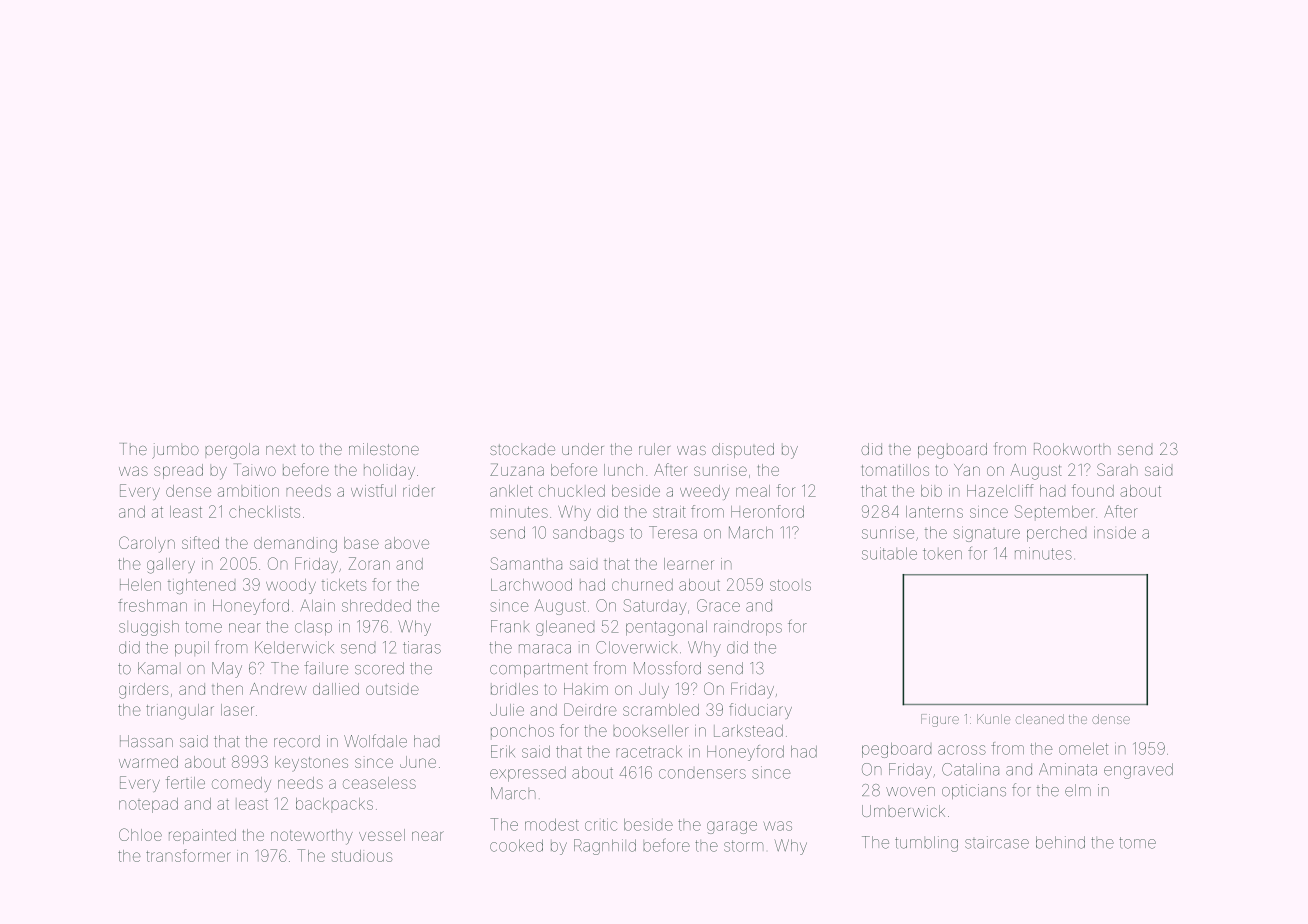 This page has width=1308, height=924. I want to click on racetrack, so click(649, 752).
